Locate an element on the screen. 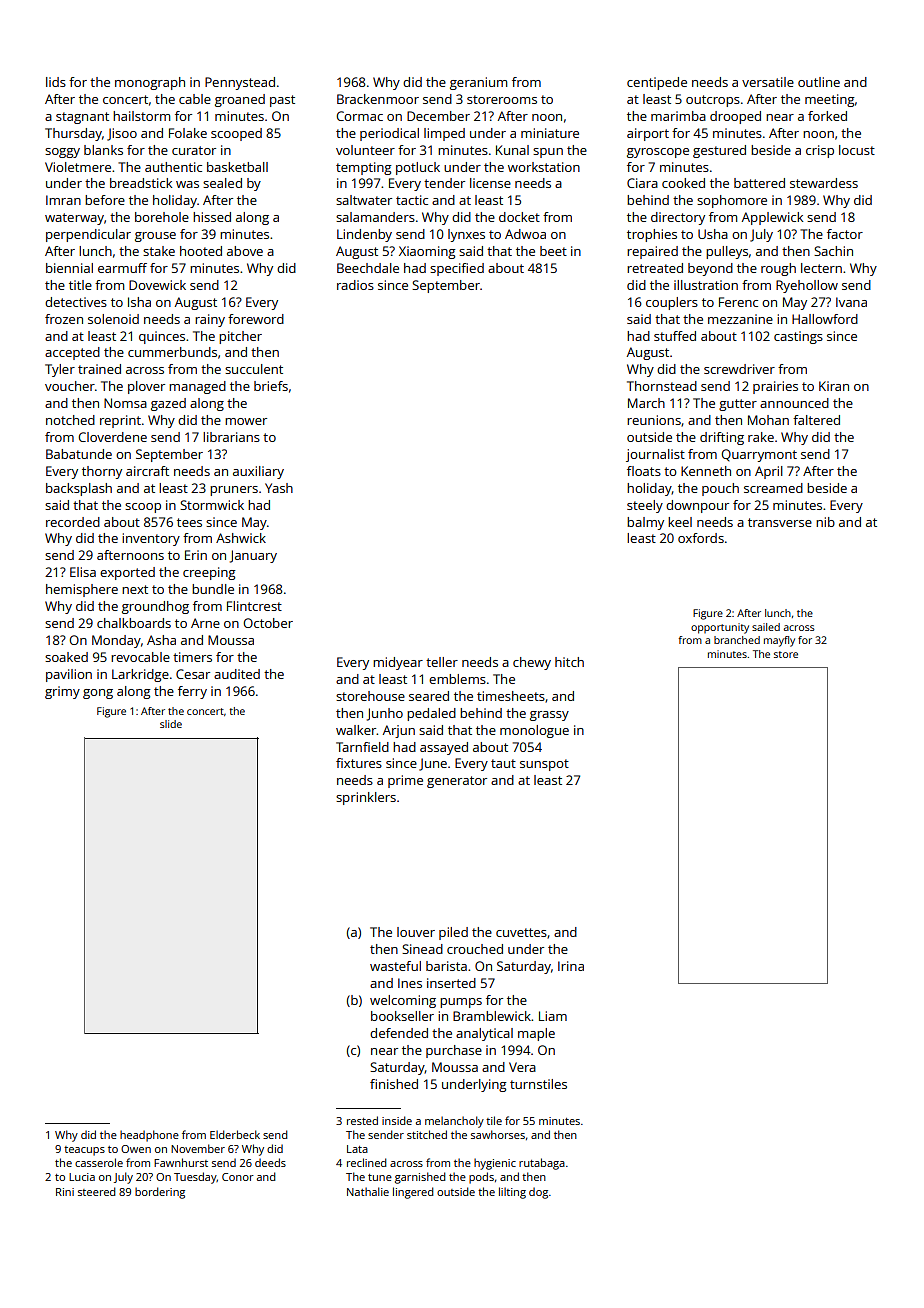 The width and height of the screenshot is (924, 1308). recorded is located at coordinates (73, 522).
